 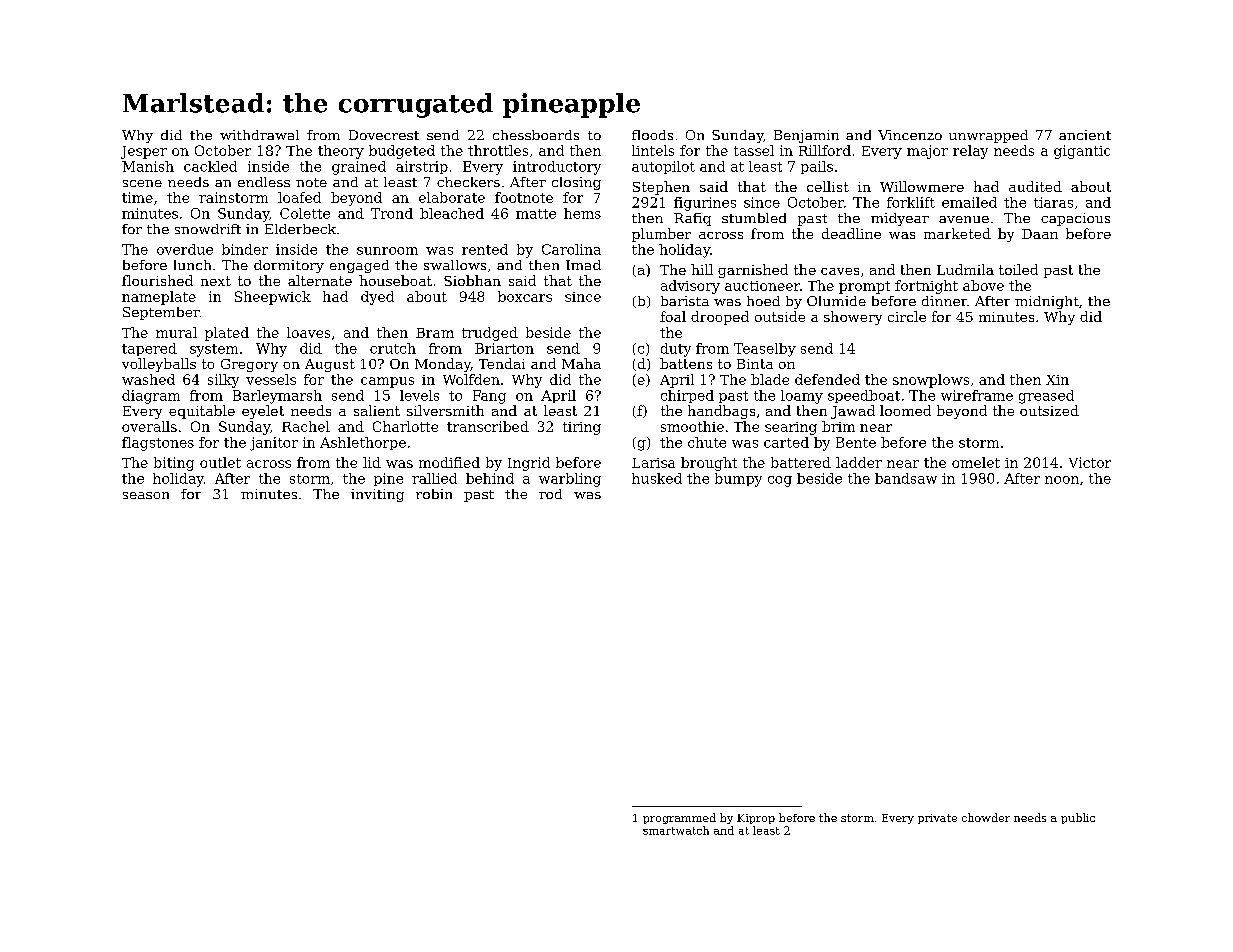 What do you see at coordinates (146, 495) in the screenshot?
I see `season` at bounding box center [146, 495].
